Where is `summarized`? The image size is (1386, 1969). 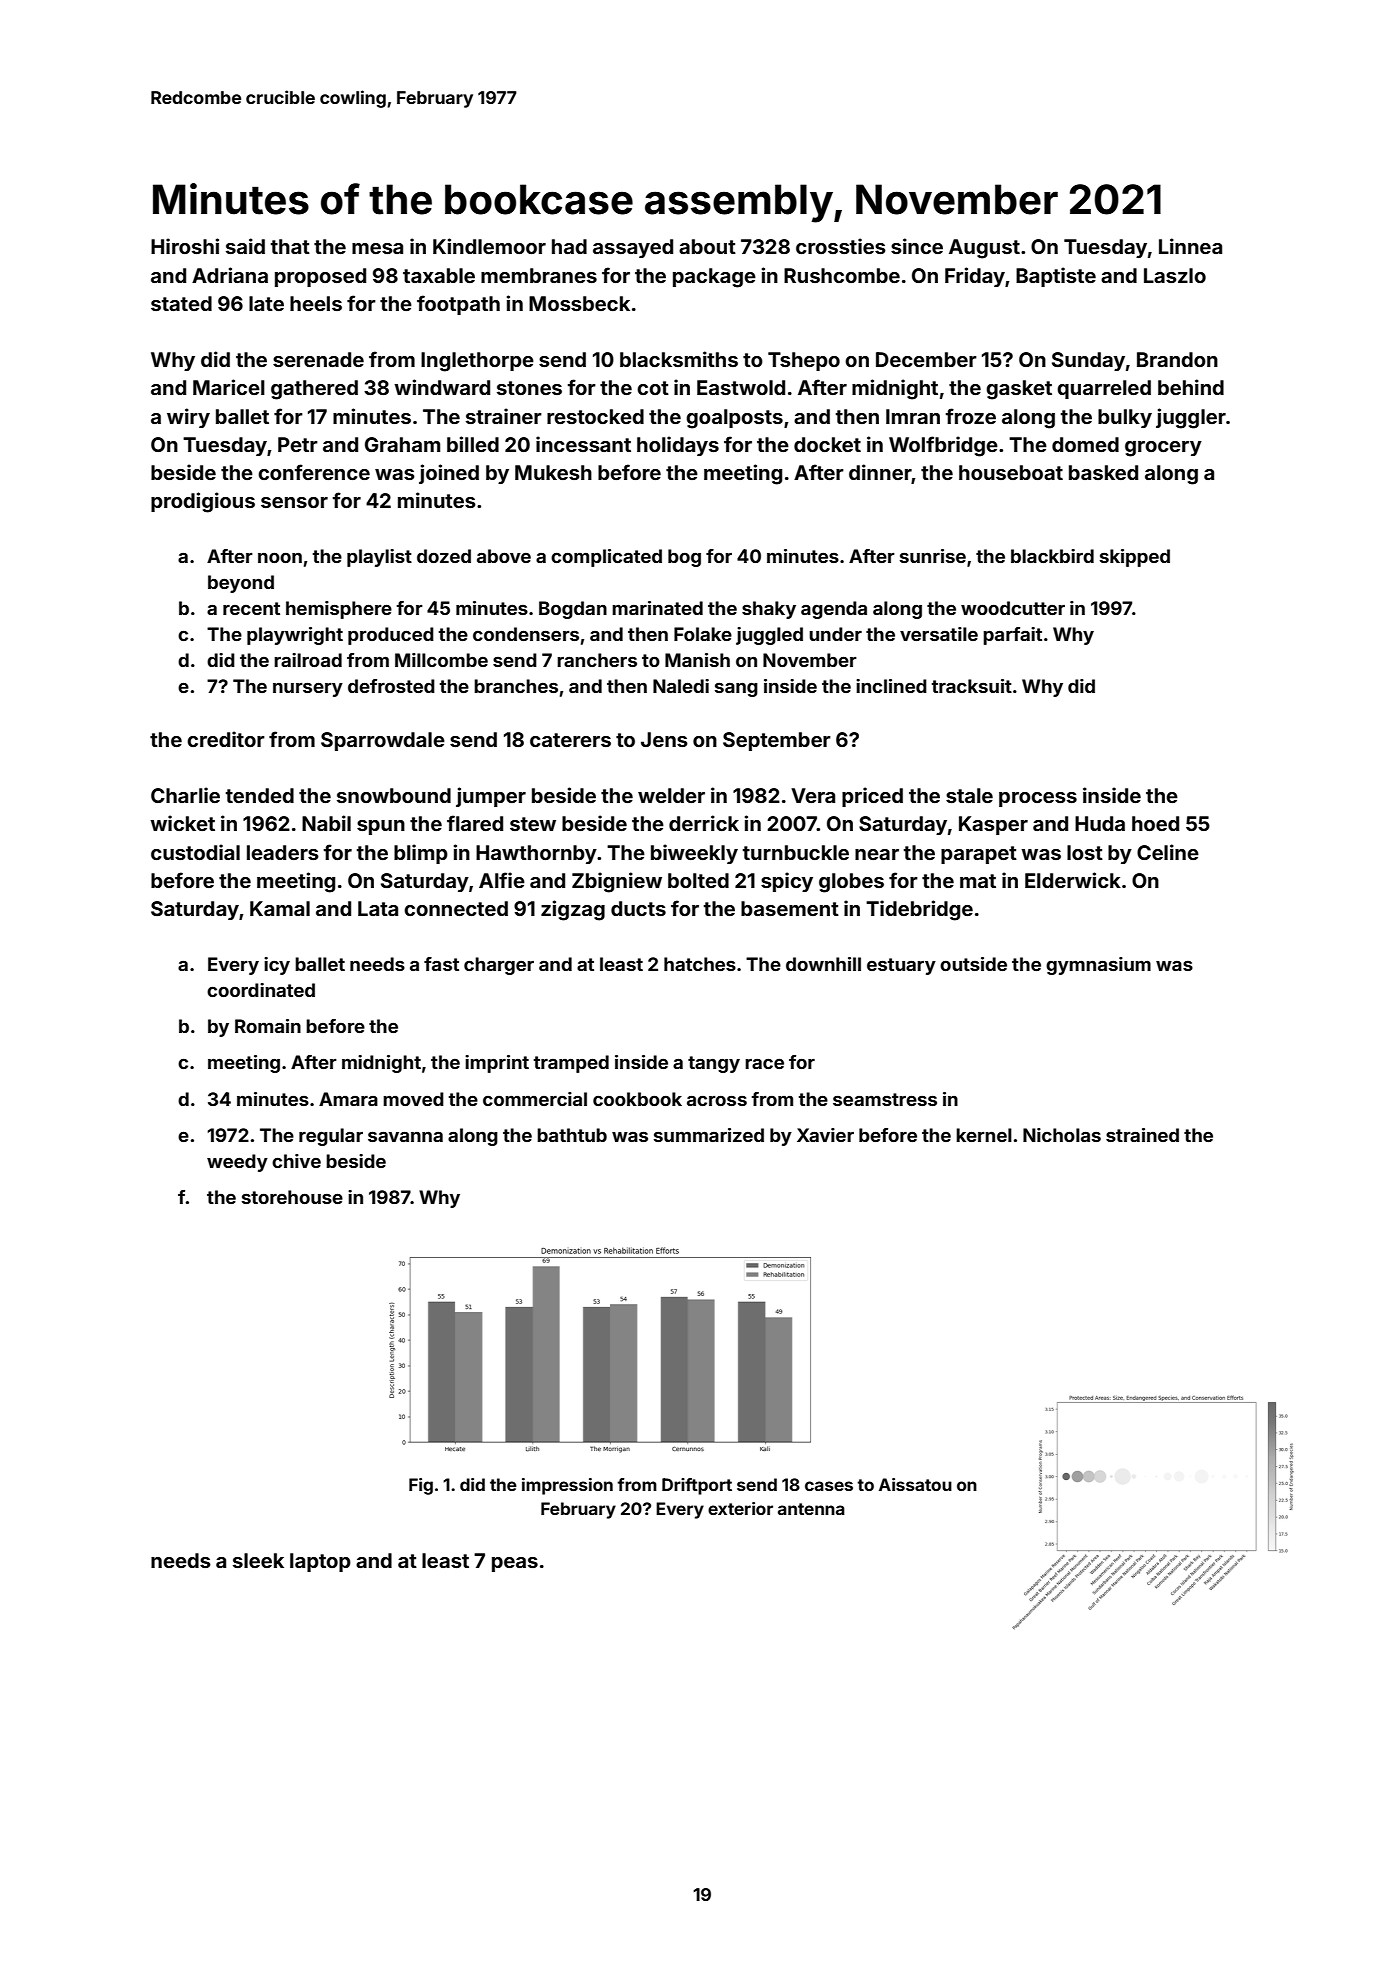 summarized is located at coordinates (709, 1135).
